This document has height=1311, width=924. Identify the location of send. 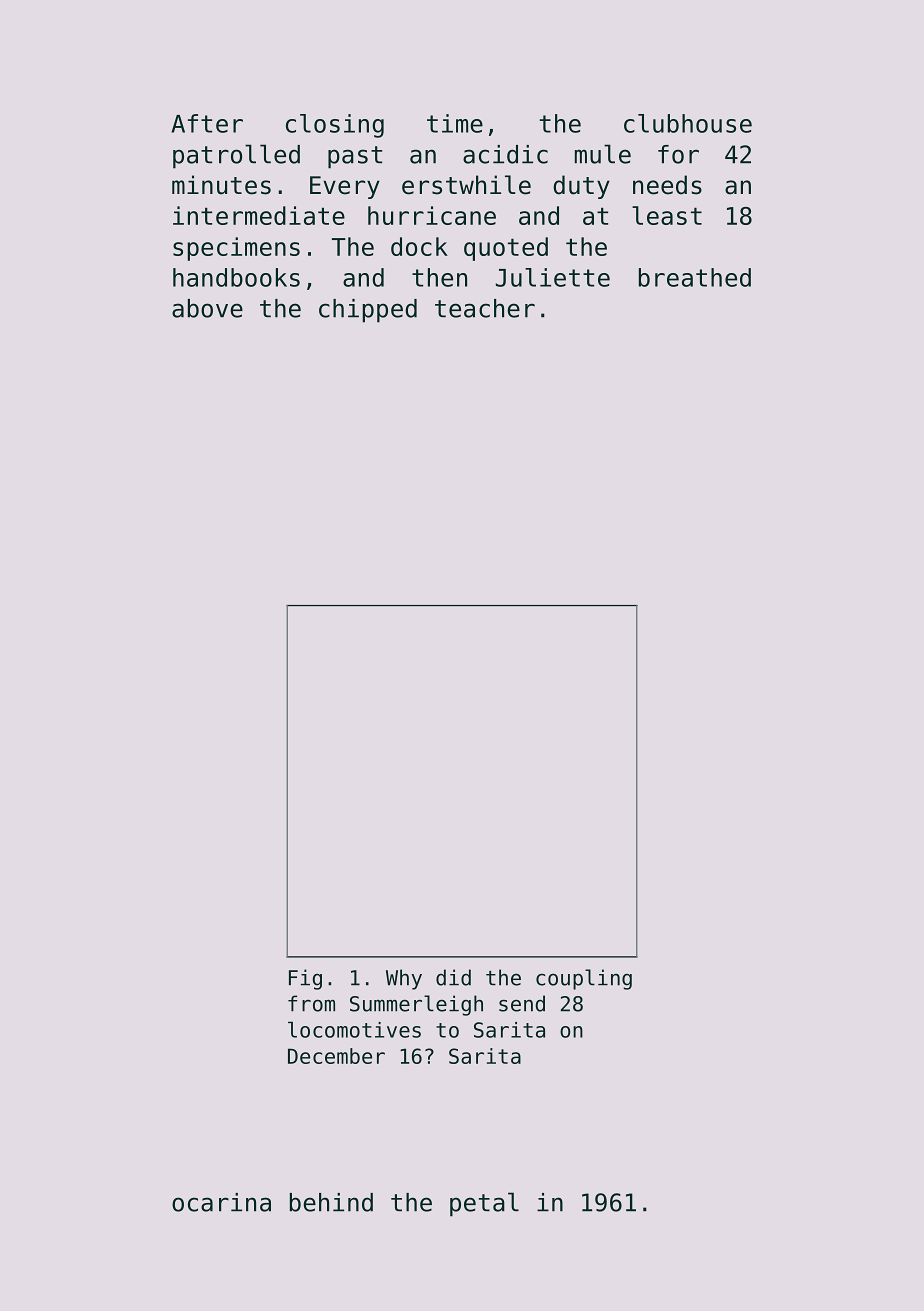
(522, 1003).
